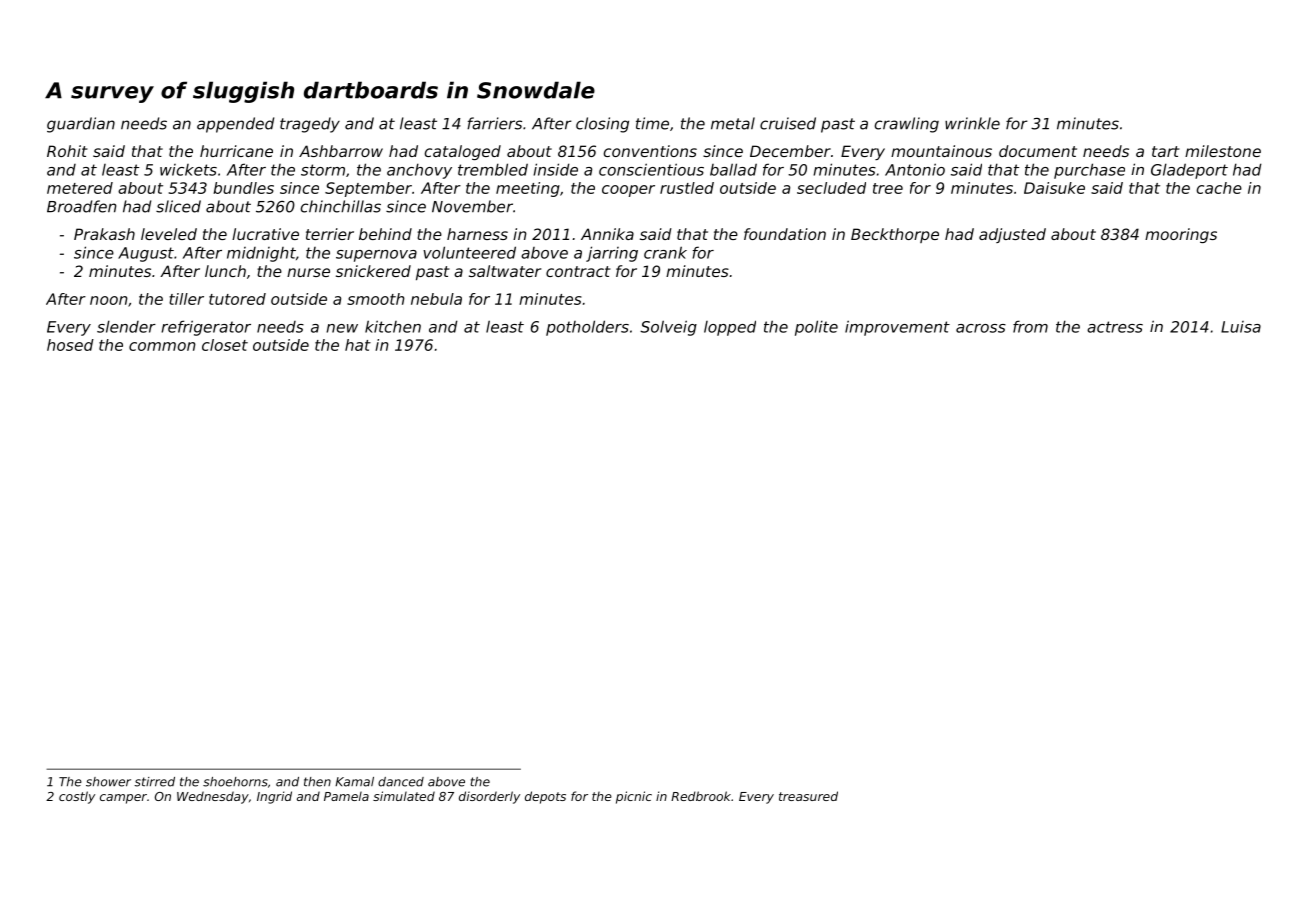 Image resolution: width=1308 pixels, height=924 pixels. What do you see at coordinates (733, 123) in the screenshot?
I see `metal` at bounding box center [733, 123].
